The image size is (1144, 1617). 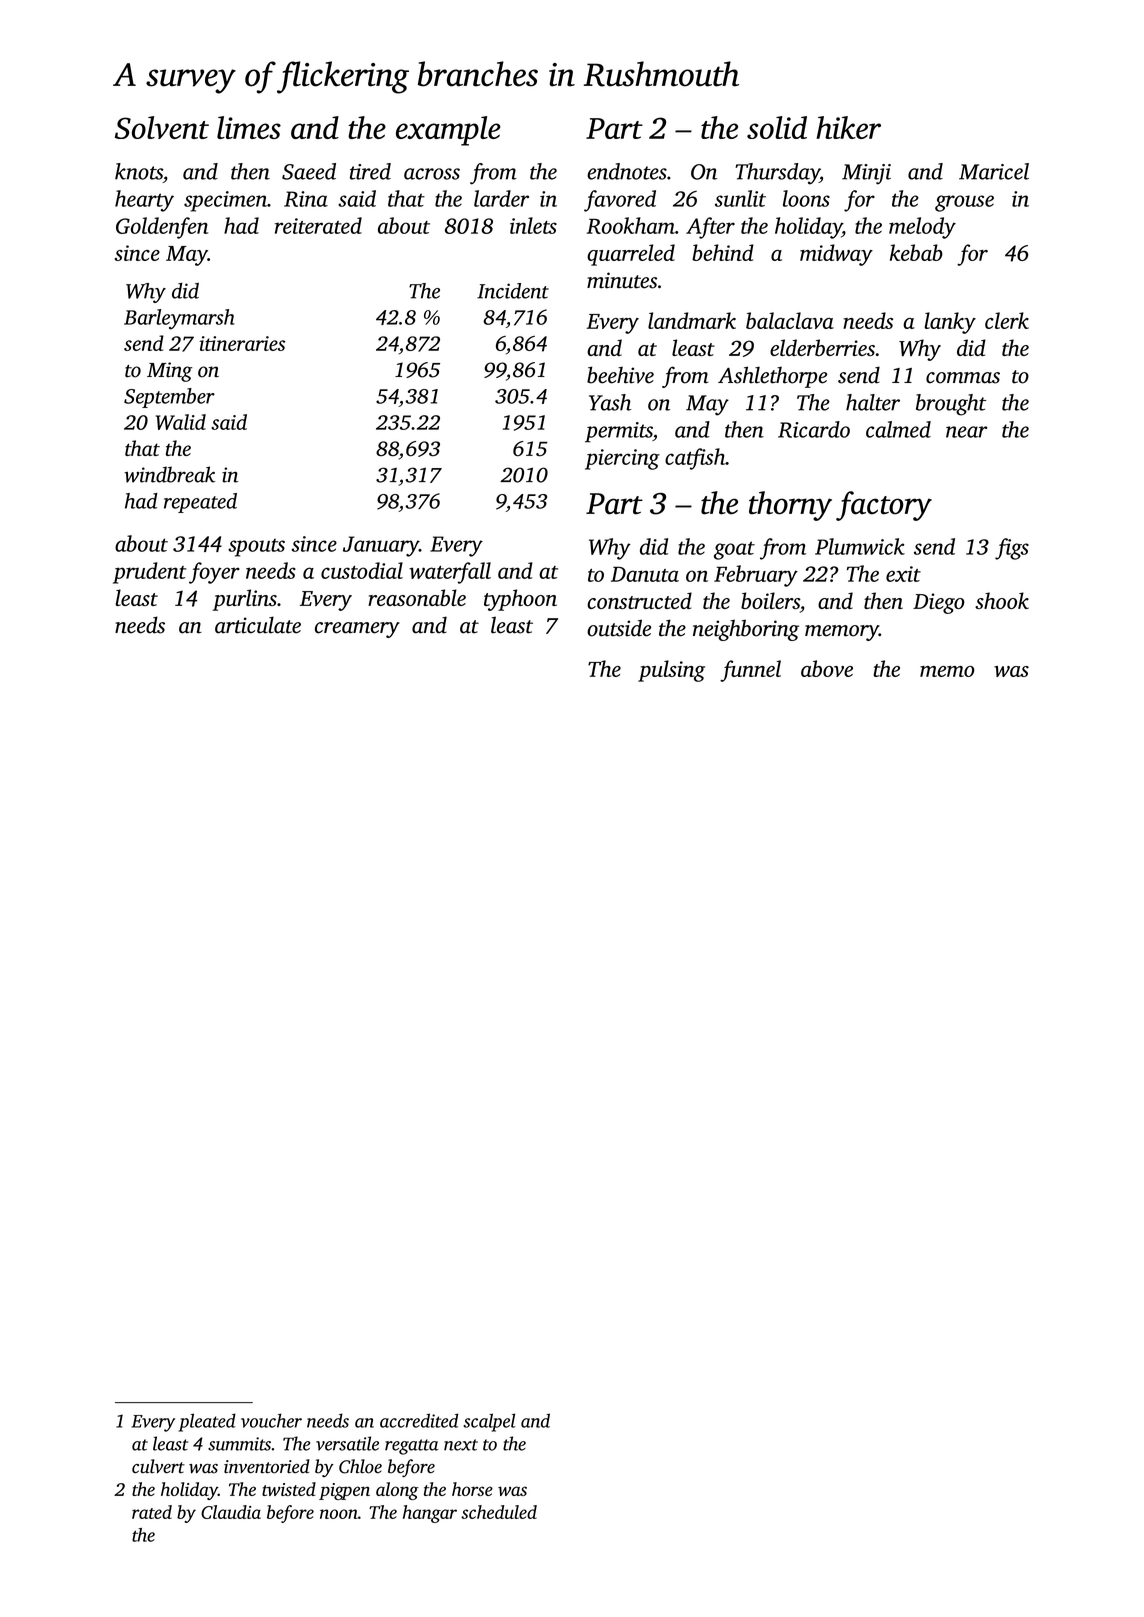 What do you see at coordinates (461, 1445) in the document?
I see `next` at bounding box center [461, 1445].
